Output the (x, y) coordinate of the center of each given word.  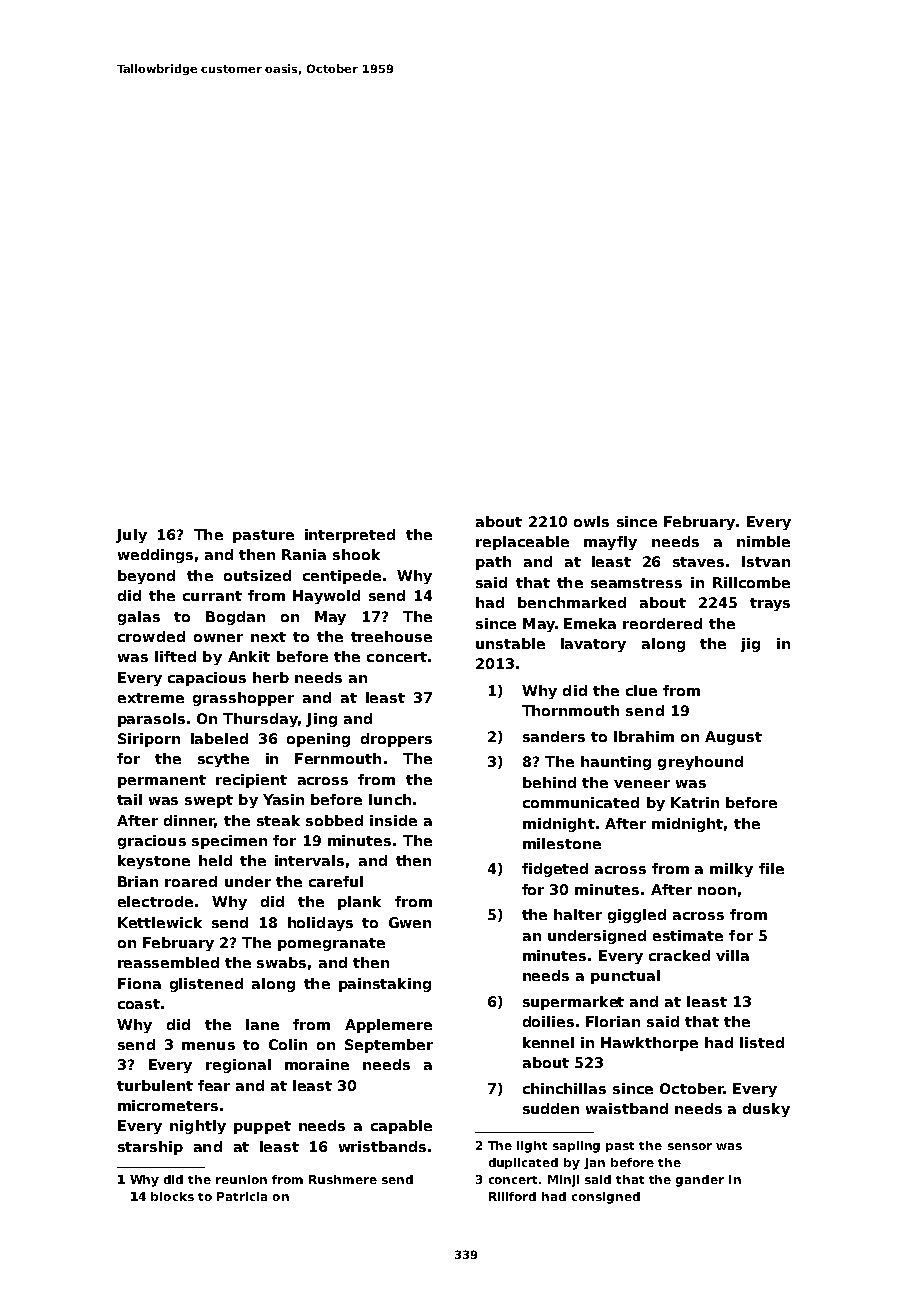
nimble (763, 541)
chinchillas (564, 1088)
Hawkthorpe (649, 1044)
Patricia (242, 1196)
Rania (304, 554)
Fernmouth (338, 758)
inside (393, 820)
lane (262, 1024)
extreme (151, 698)
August (733, 738)
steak (278, 820)
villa (732, 955)
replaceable (522, 543)
